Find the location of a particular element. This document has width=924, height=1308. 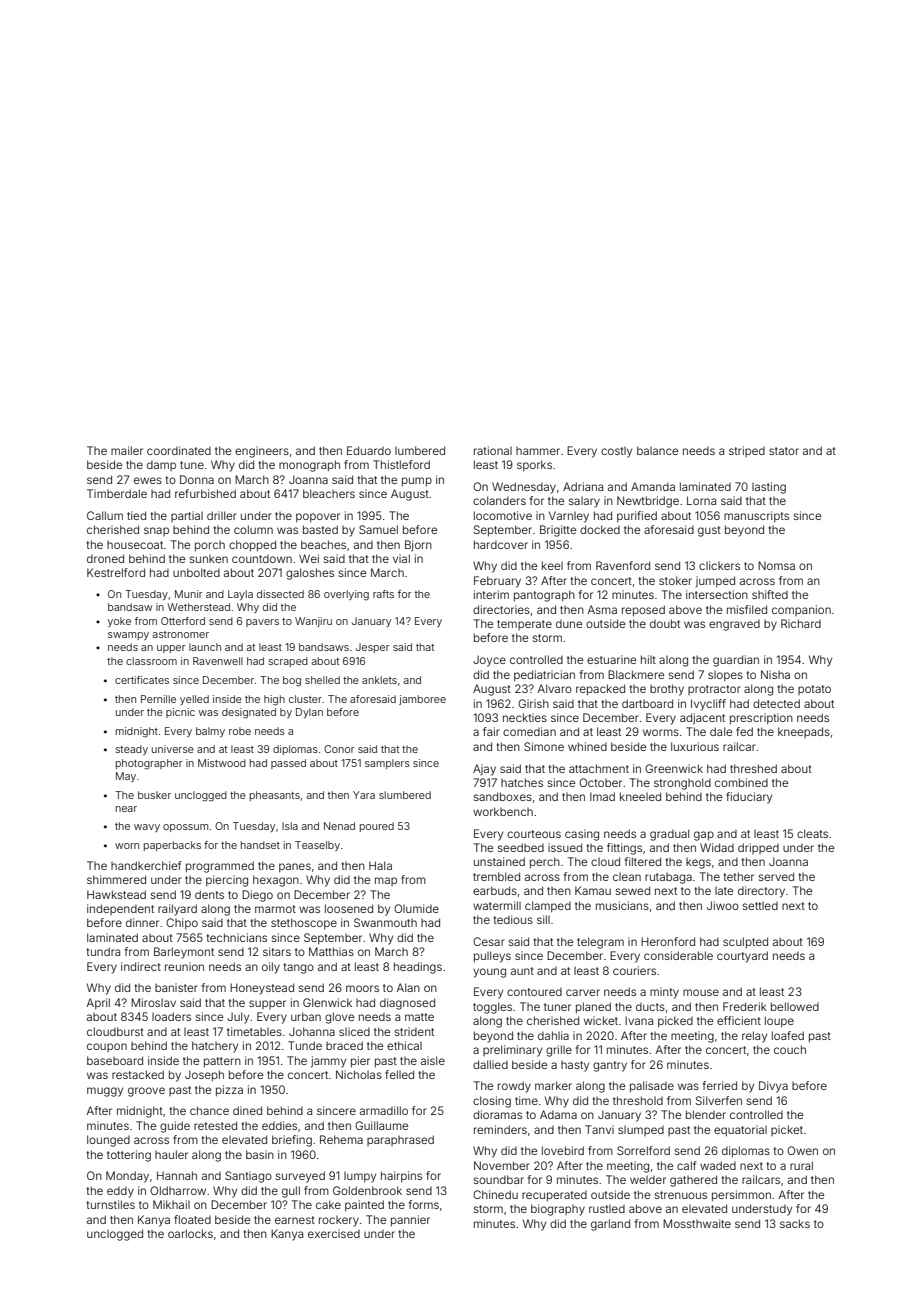

oarlocks is located at coordinates (190, 1233).
